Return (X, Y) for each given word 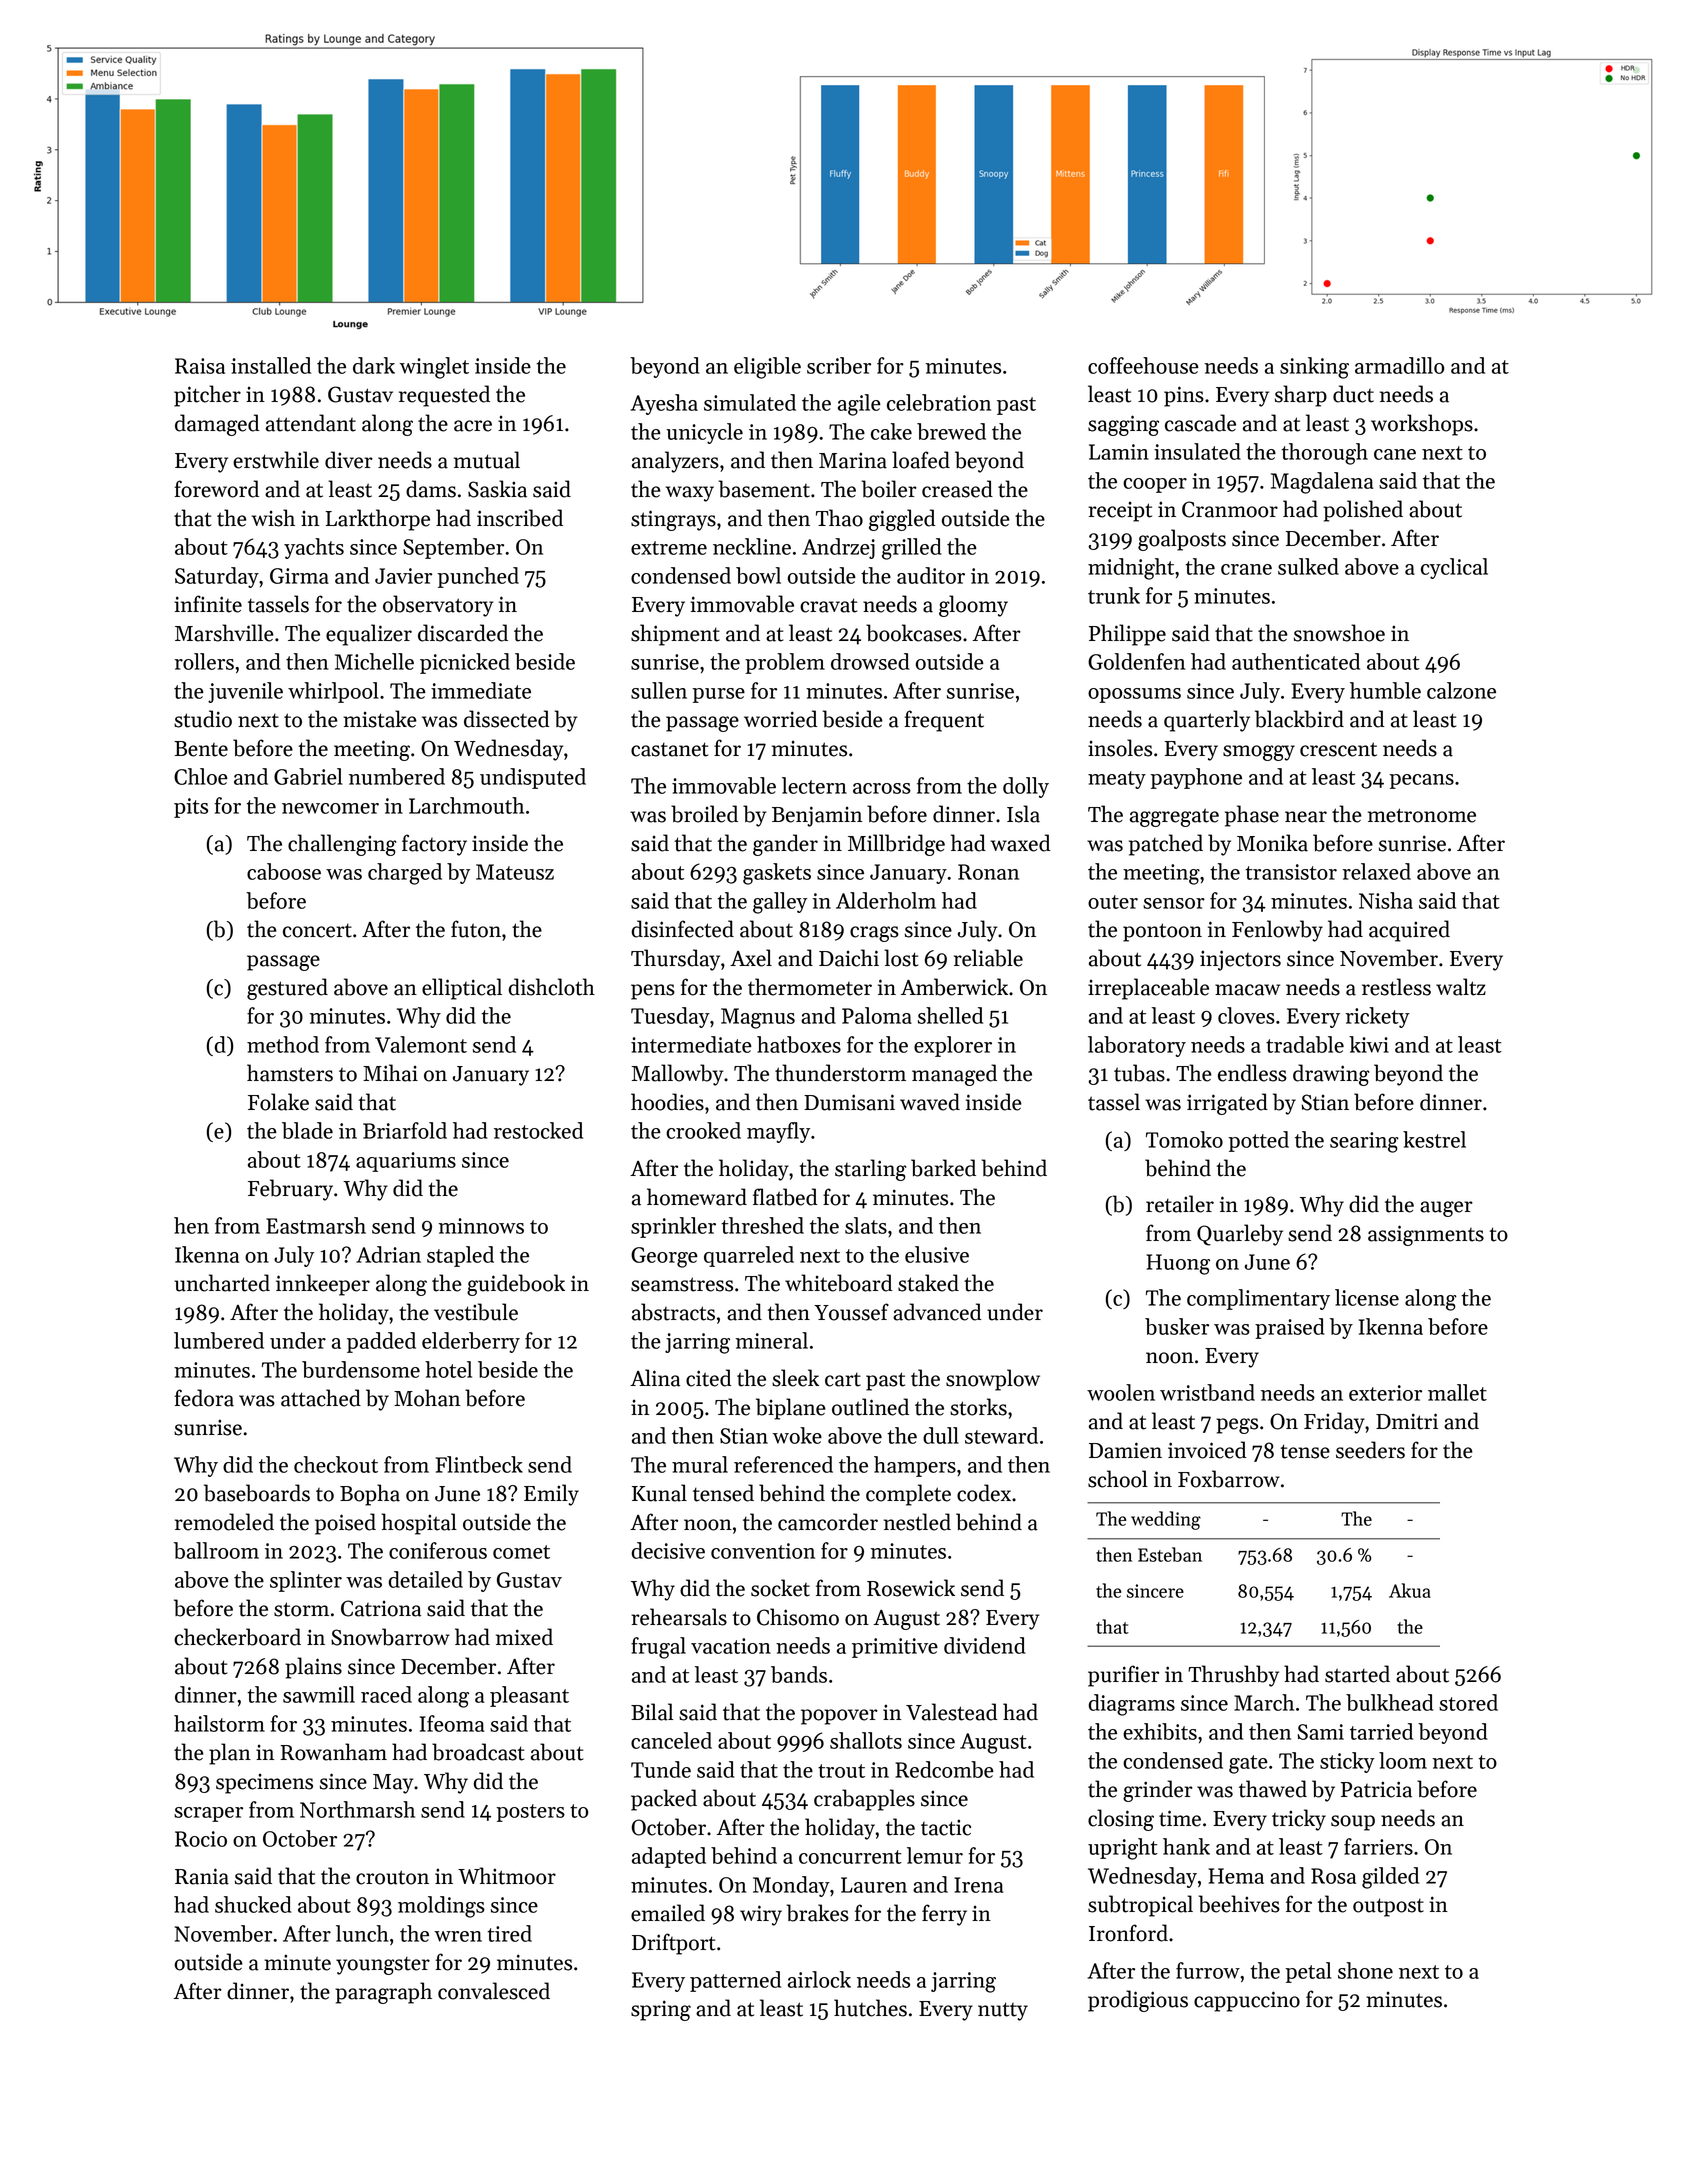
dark (374, 365)
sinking (1314, 368)
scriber (839, 365)
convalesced (494, 1991)
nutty (1003, 2011)
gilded (1390, 1878)
